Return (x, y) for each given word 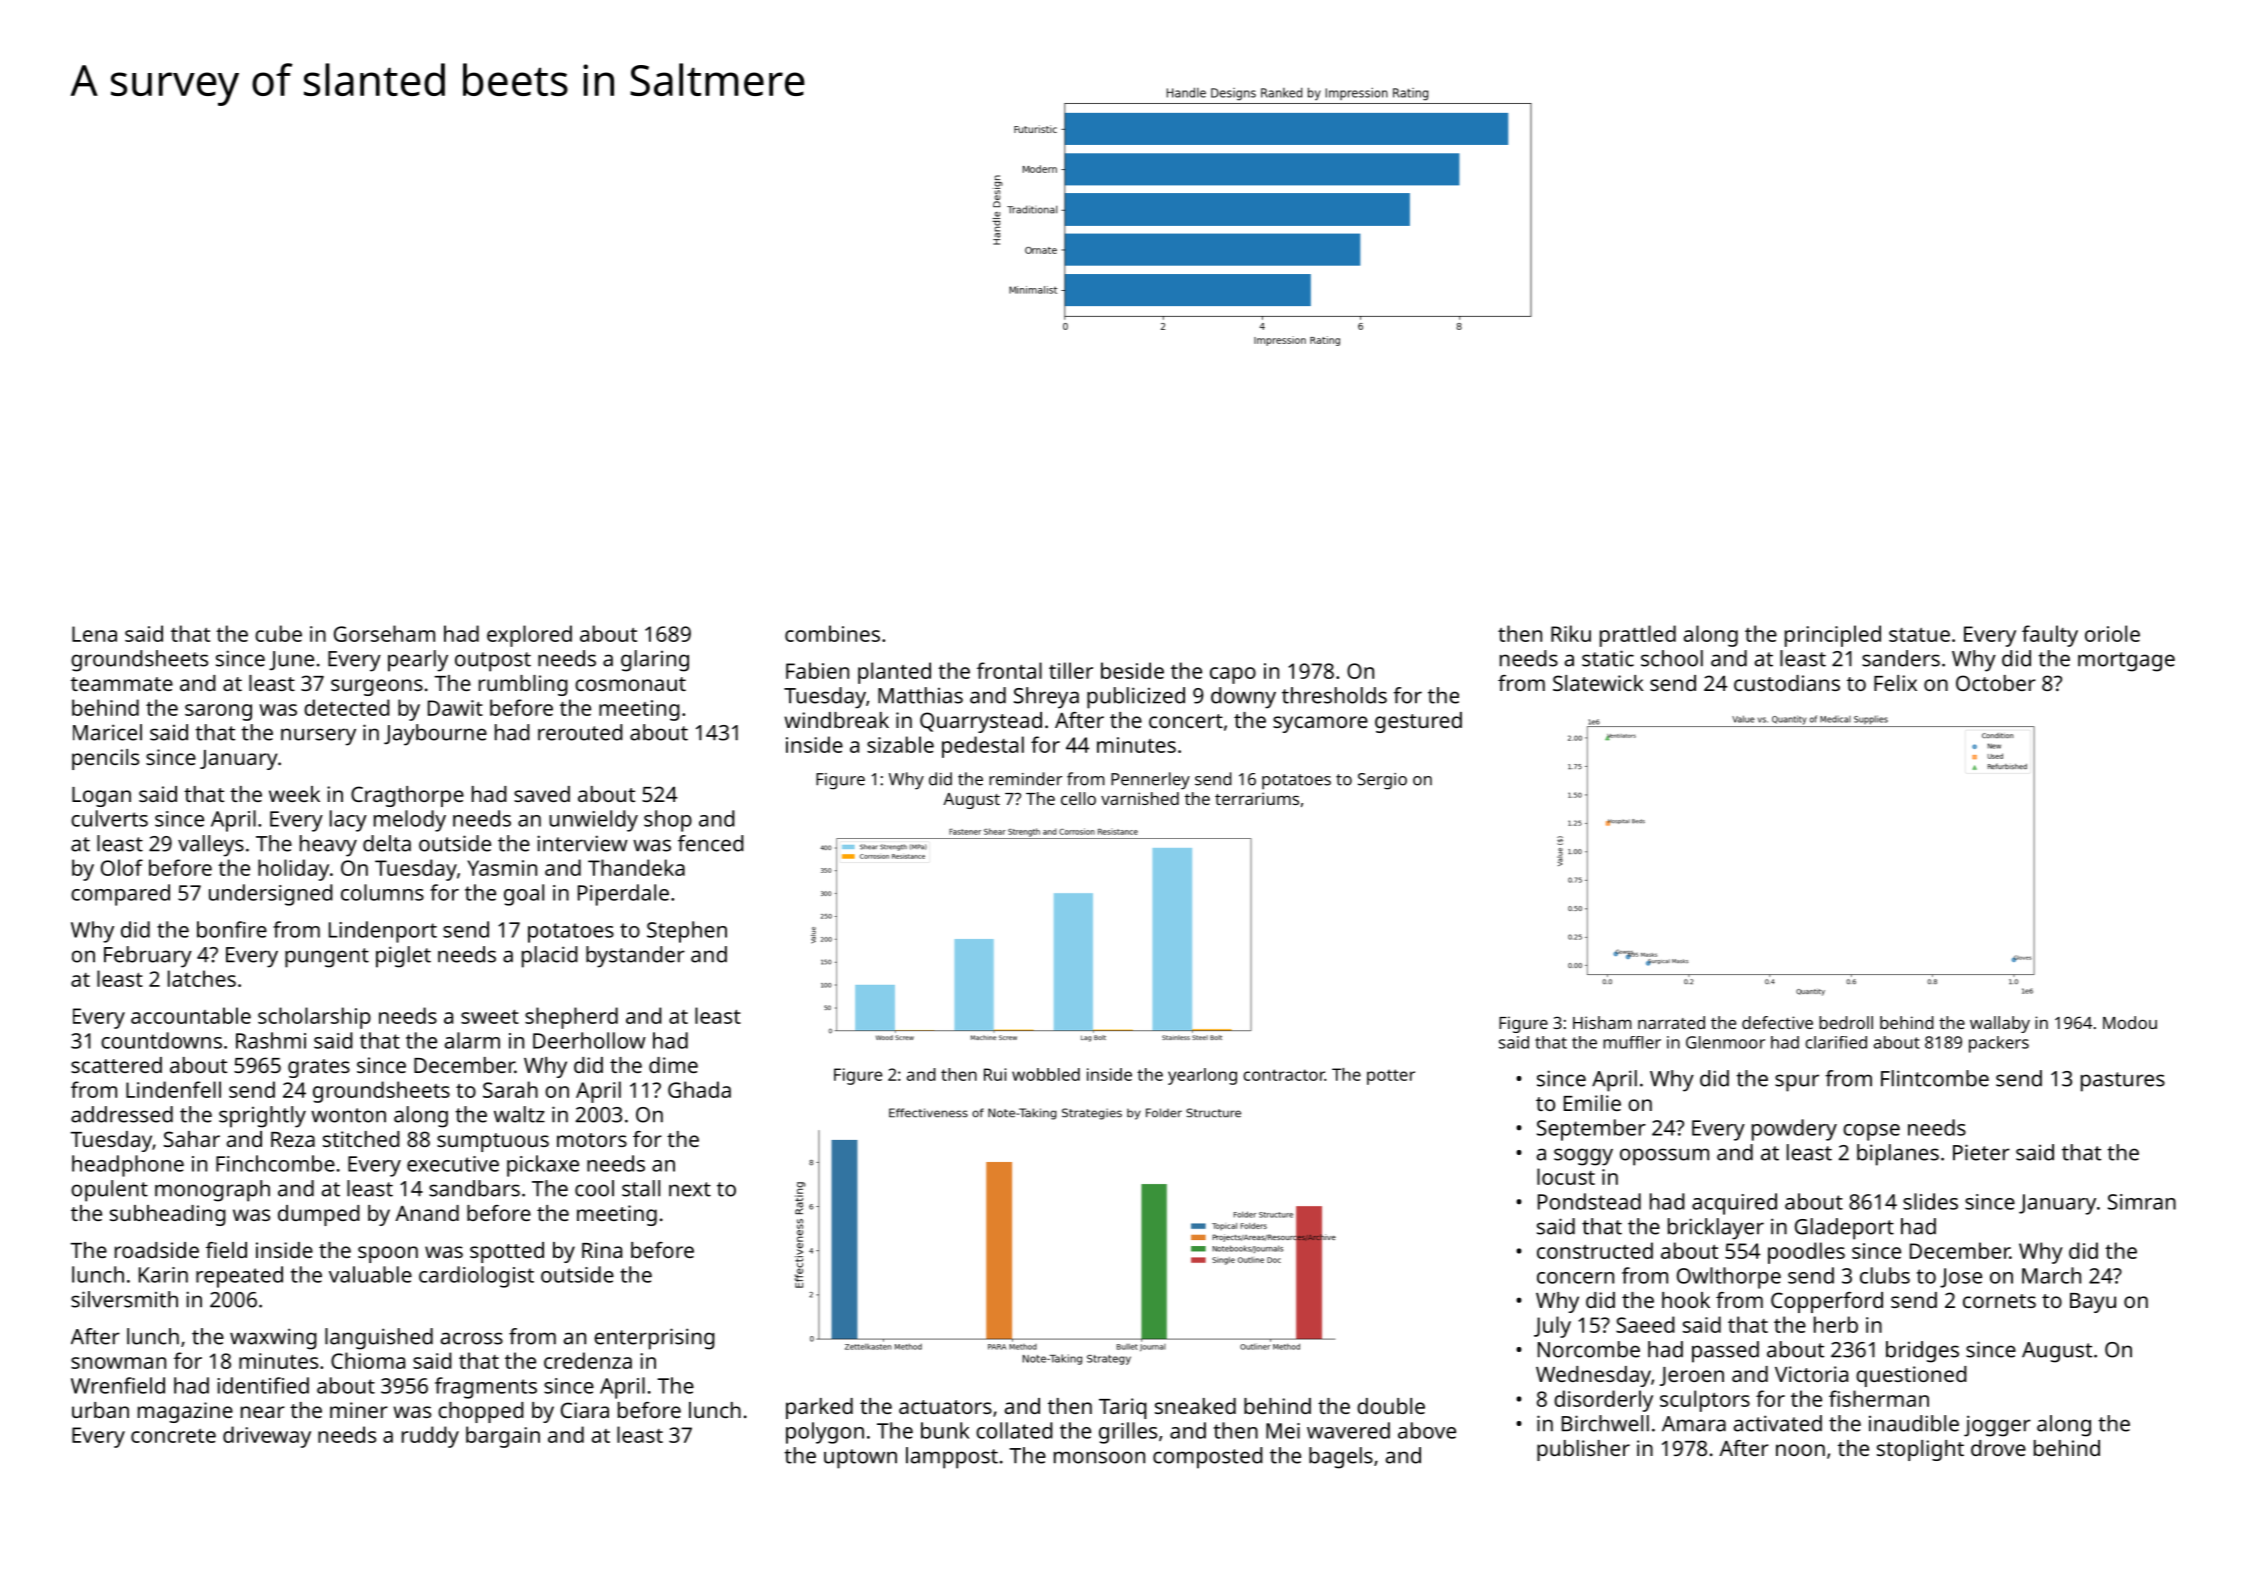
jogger (1997, 1426)
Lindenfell (173, 1089)
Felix (1895, 683)
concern (1575, 1278)
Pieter (1981, 1152)
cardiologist (476, 1277)
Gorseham (384, 633)
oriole (2112, 633)
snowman (118, 1363)
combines (832, 633)
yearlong (1202, 1076)
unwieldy (593, 821)
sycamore (1320, 724)
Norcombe (1589, 1349)
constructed (1595, 1250)
